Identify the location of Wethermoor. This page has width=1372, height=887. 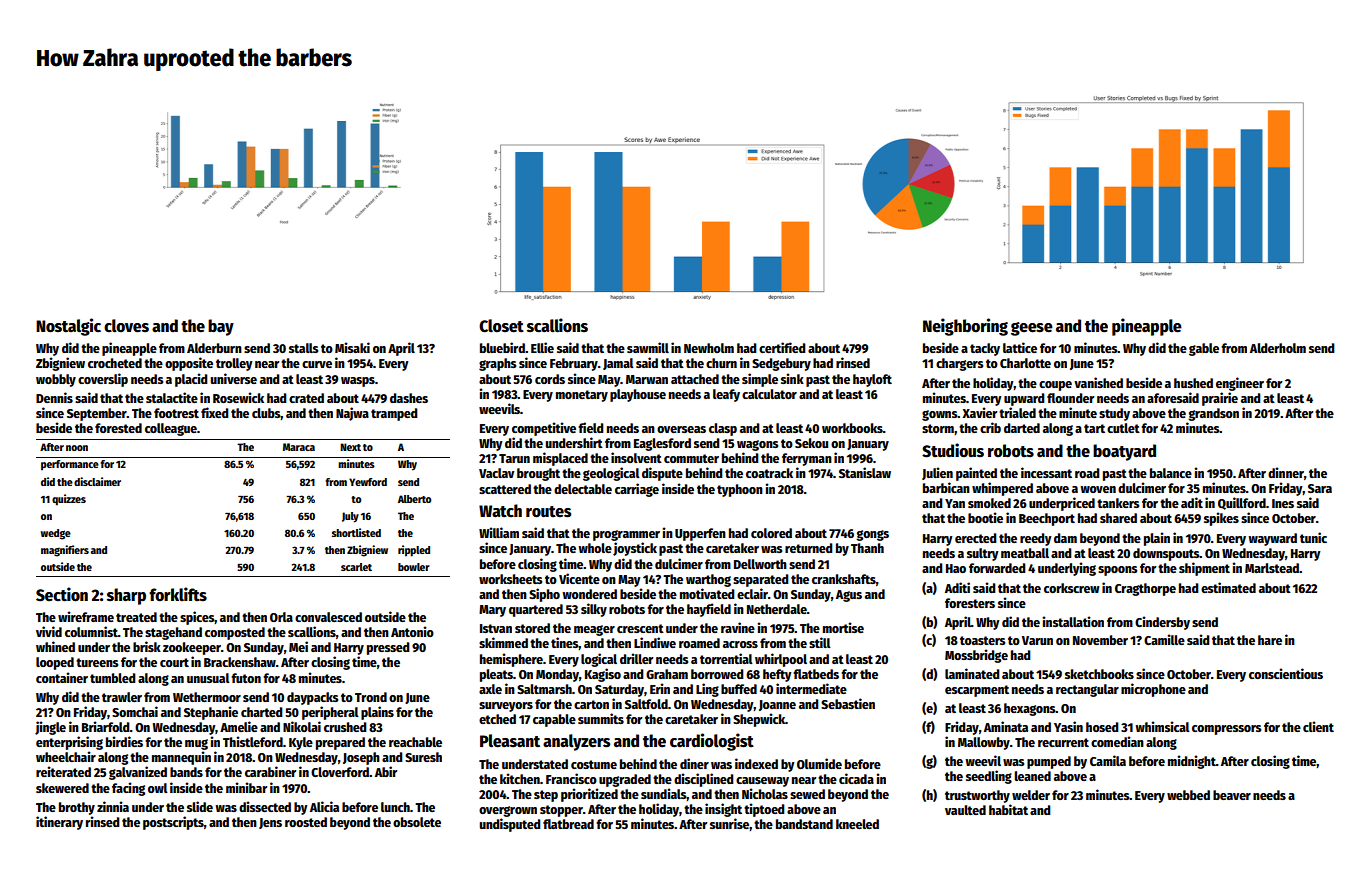
(207, 697).
